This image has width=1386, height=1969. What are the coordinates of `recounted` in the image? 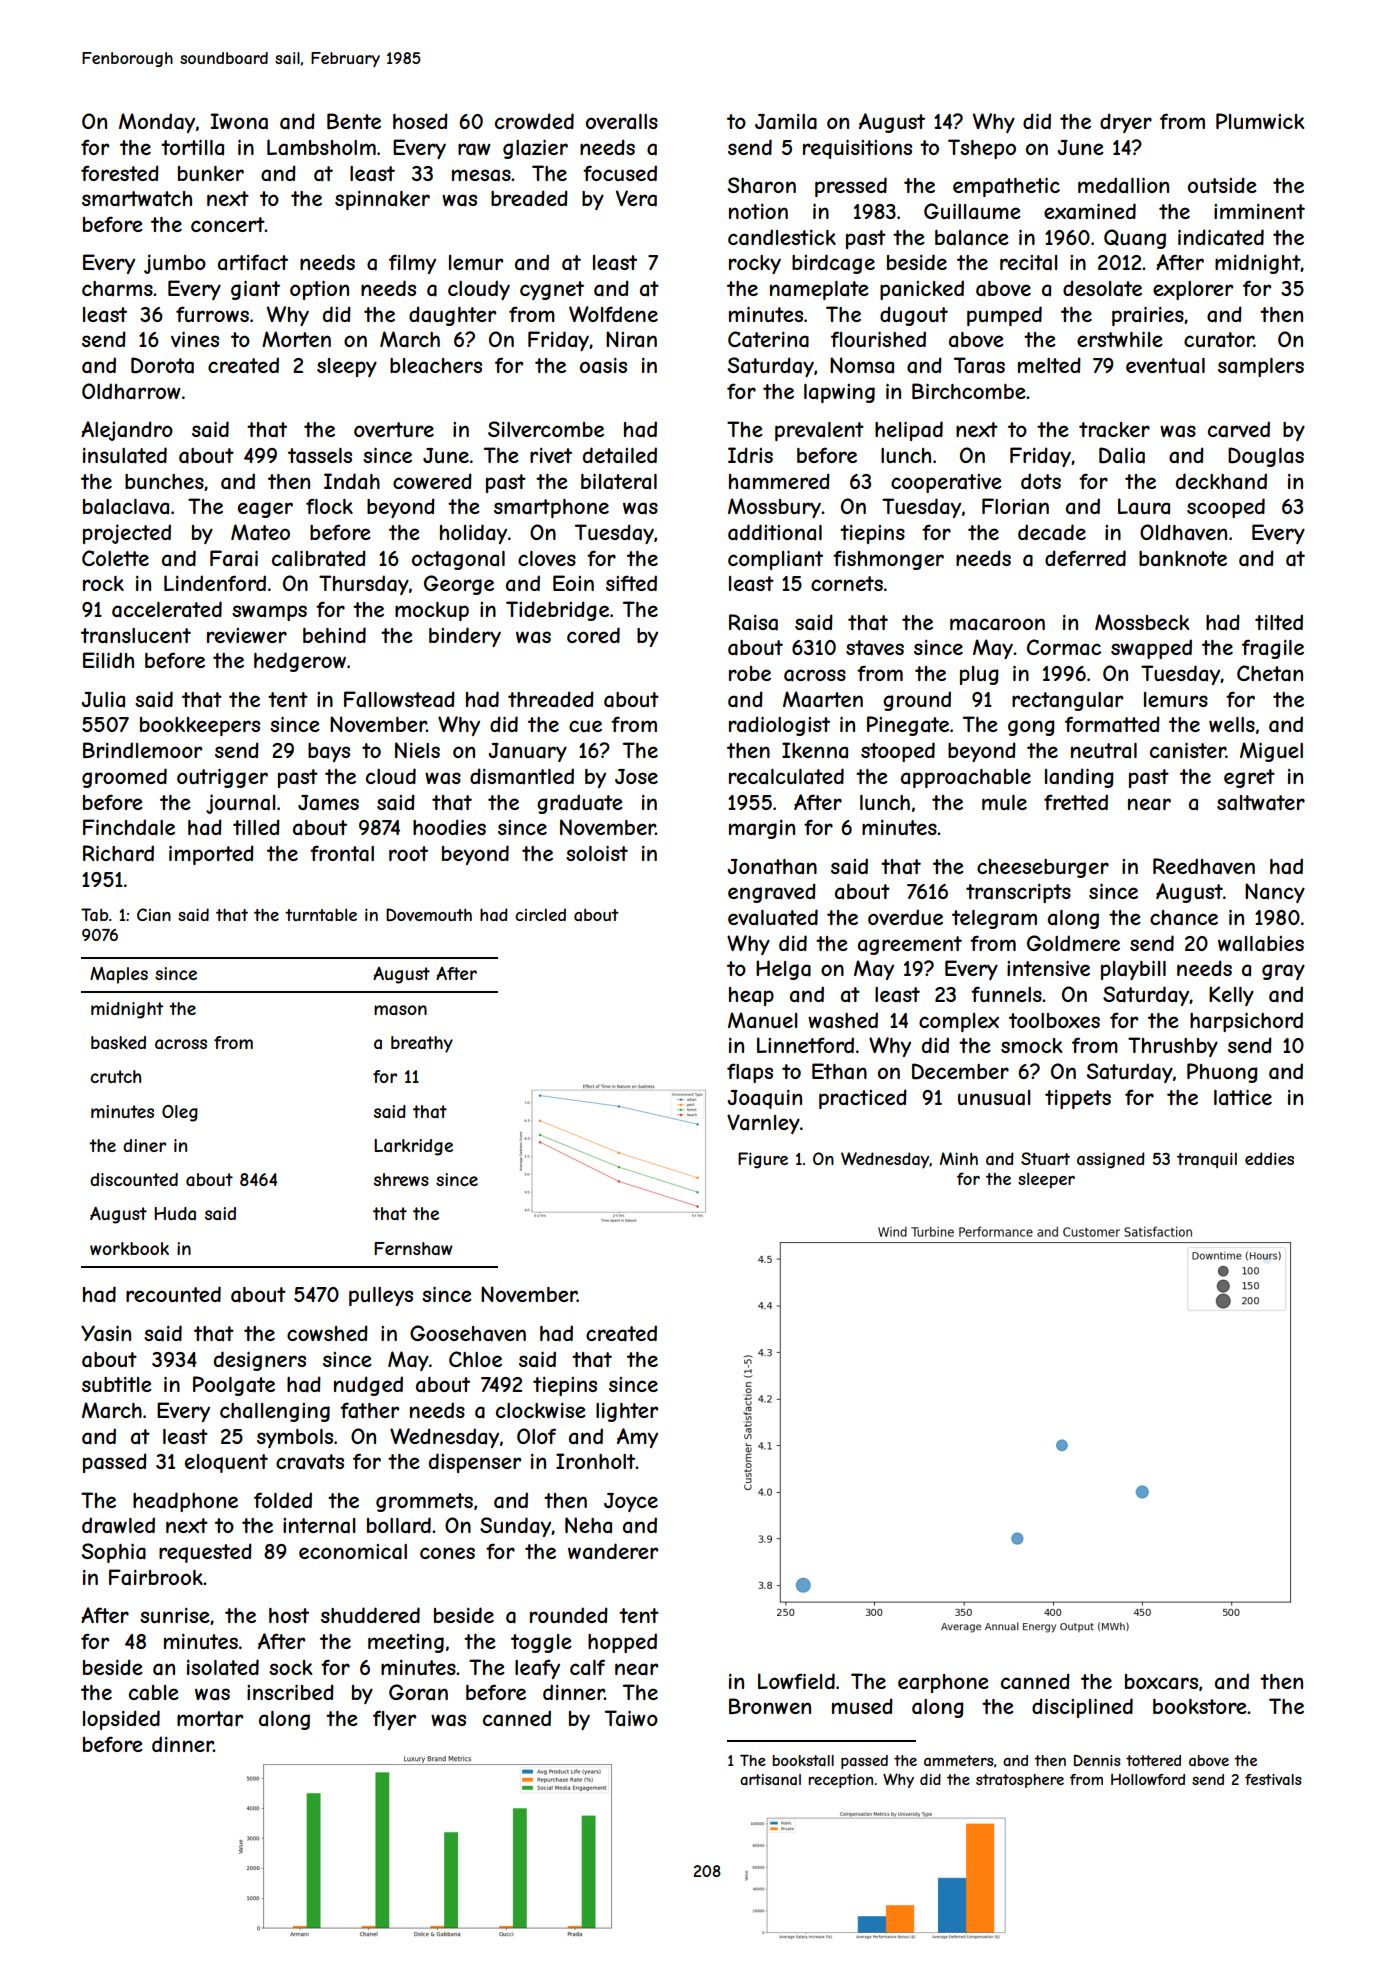 It's located at (173, 1294).
